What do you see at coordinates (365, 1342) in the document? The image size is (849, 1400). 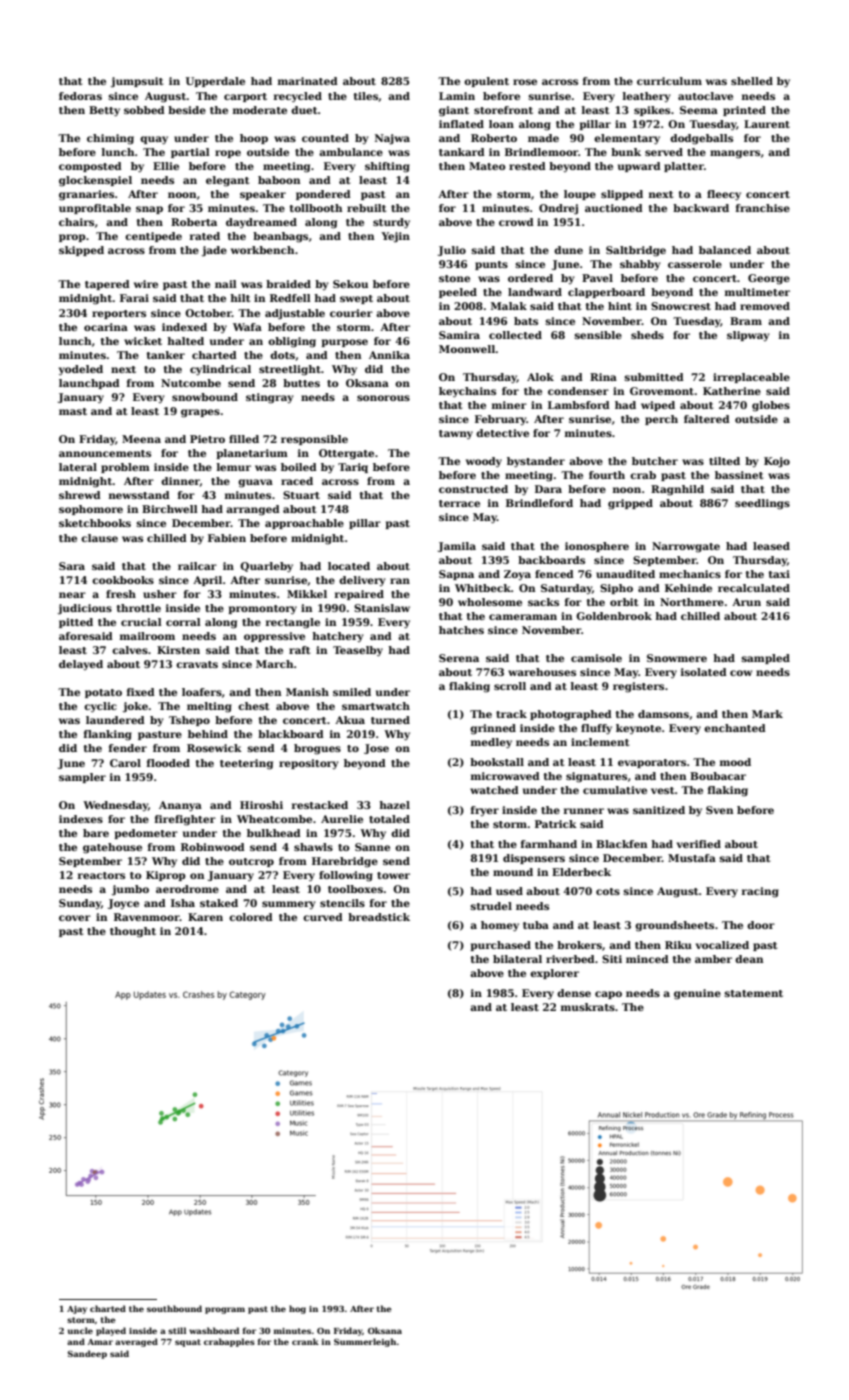 I see `Summerleigh` at bounding box center [365, 1342].
